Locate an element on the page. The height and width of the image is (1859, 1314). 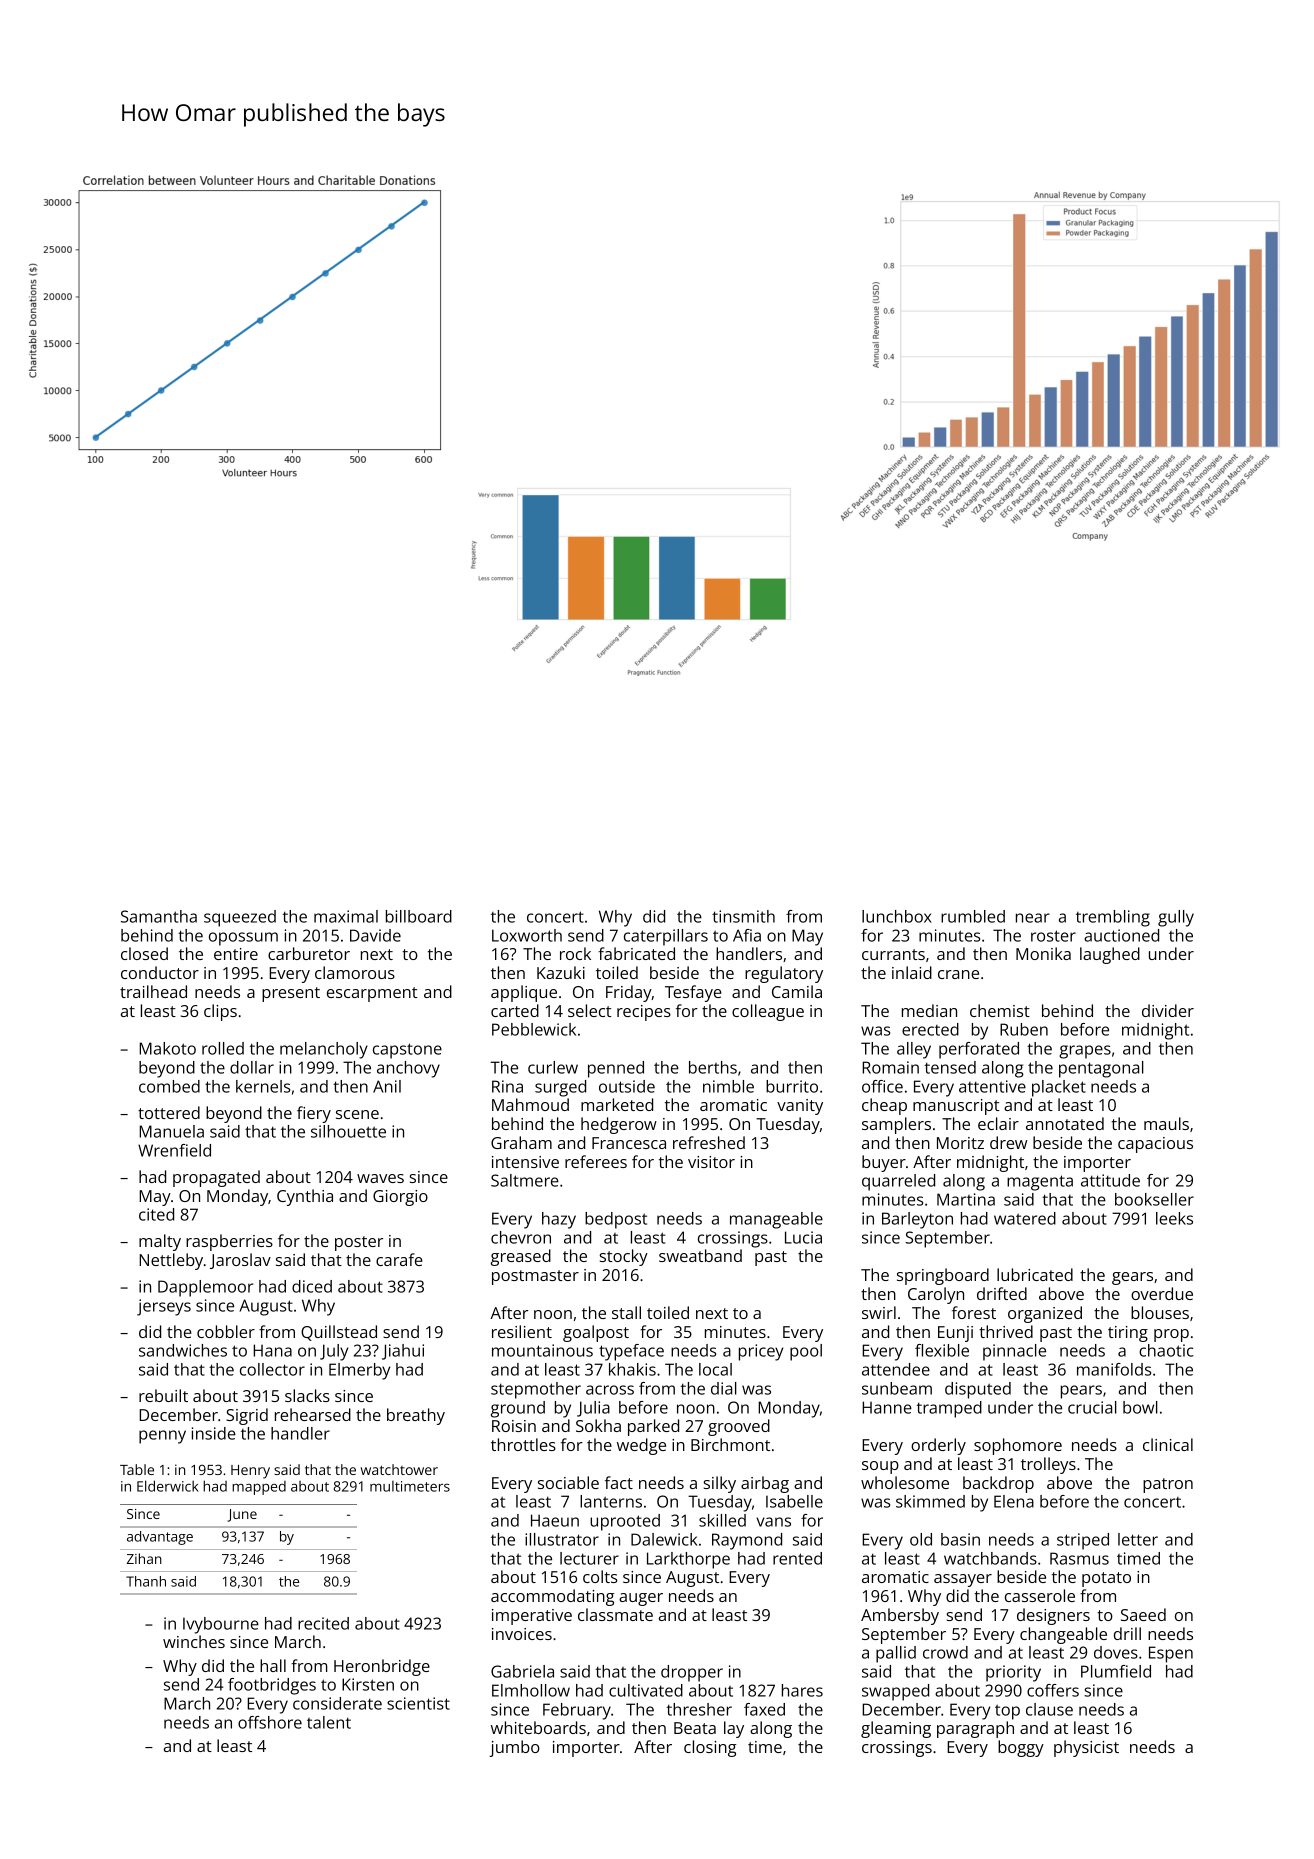
rumbled is located at coordinates (973, 916).
